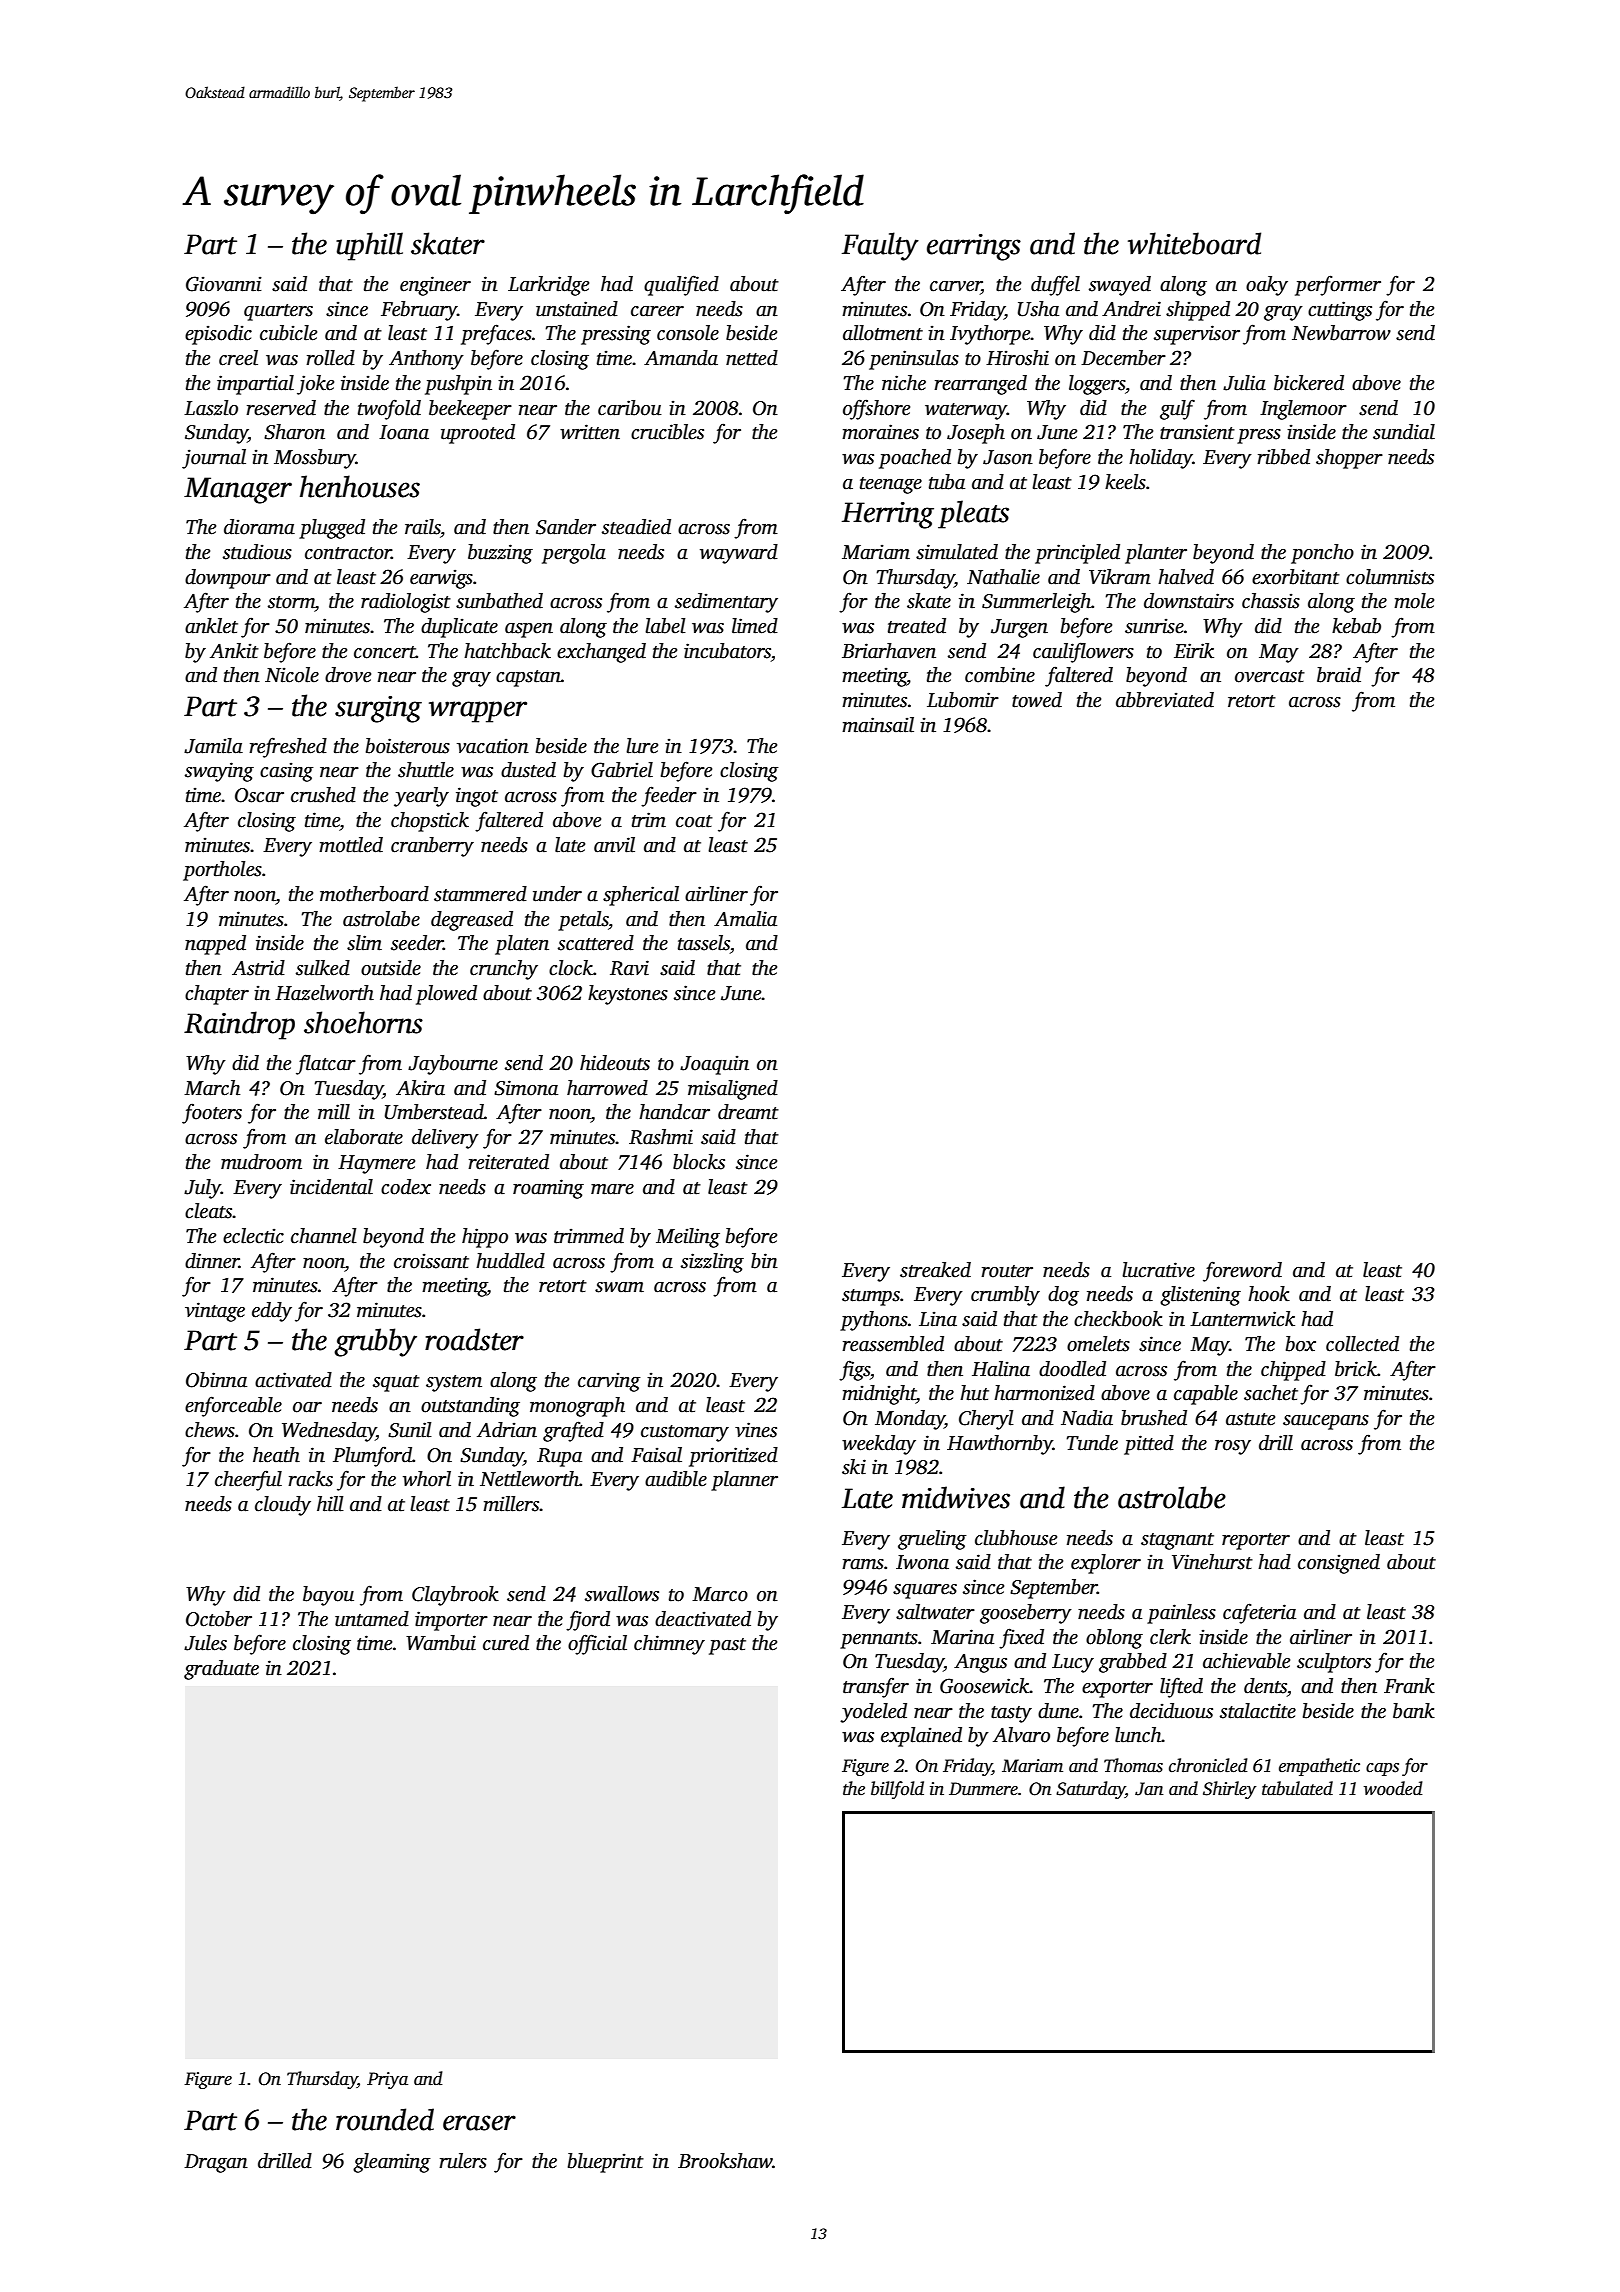 The image size is (1620, 2292). Describe the element at coordinates (453, 1065) in the screenshot. I see `Jaybourne` at that location.
